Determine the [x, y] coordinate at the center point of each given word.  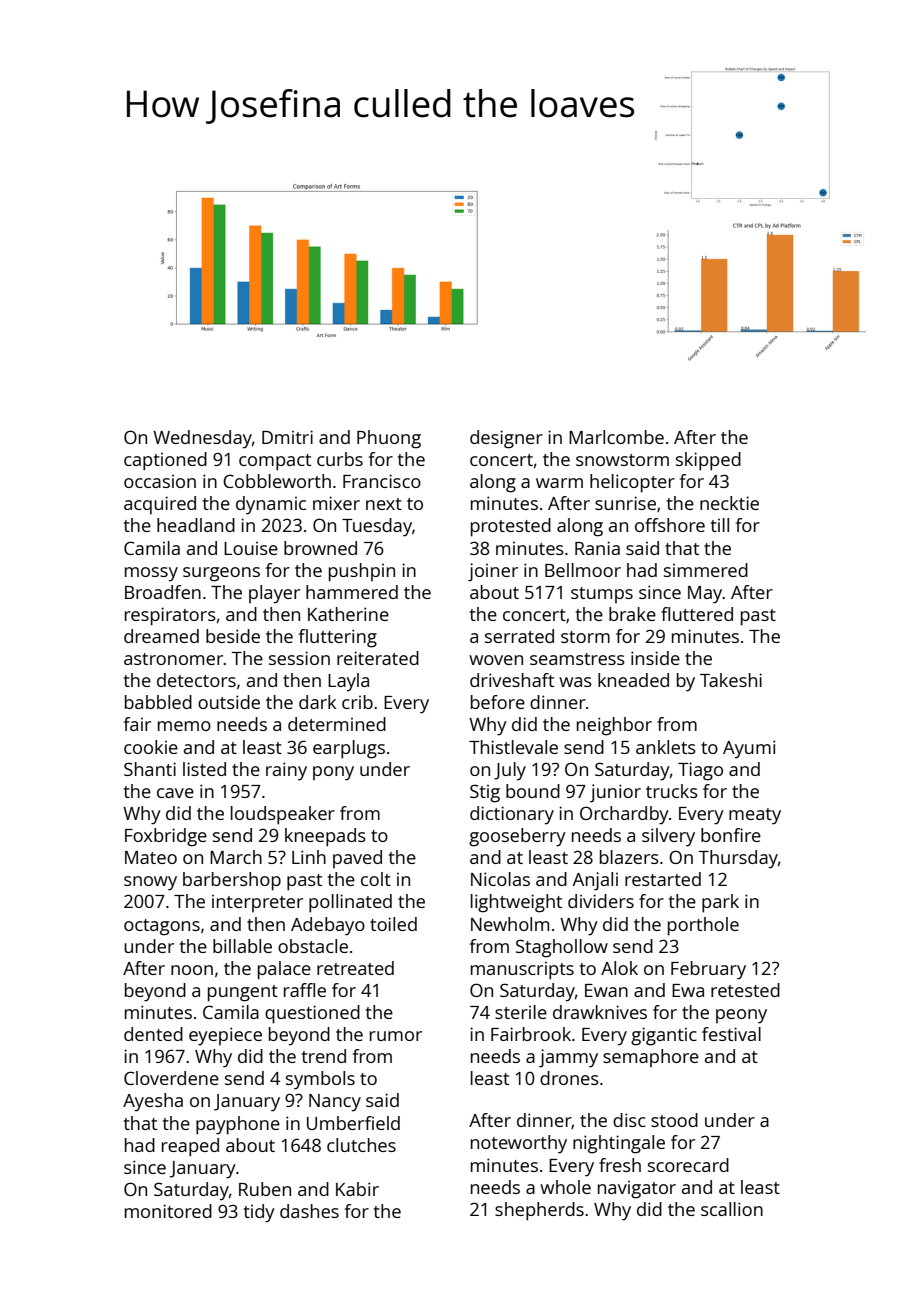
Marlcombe [616, 437]
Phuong [389, 439]
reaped [190, 1147]
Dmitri [287, 437]
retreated [355, 968]
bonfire [731, 835]
